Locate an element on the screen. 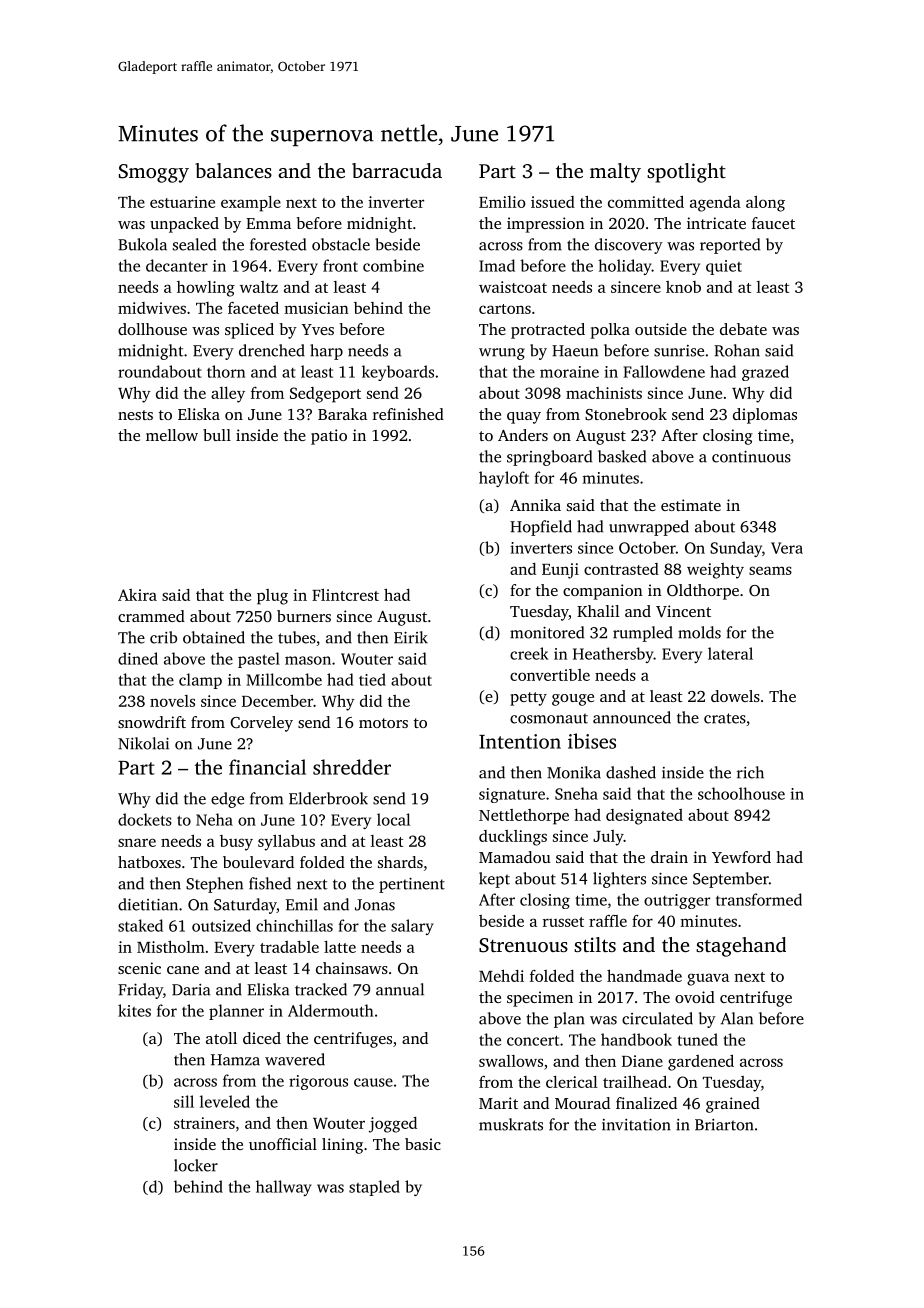  rich is located at coordinates (750, 772).
